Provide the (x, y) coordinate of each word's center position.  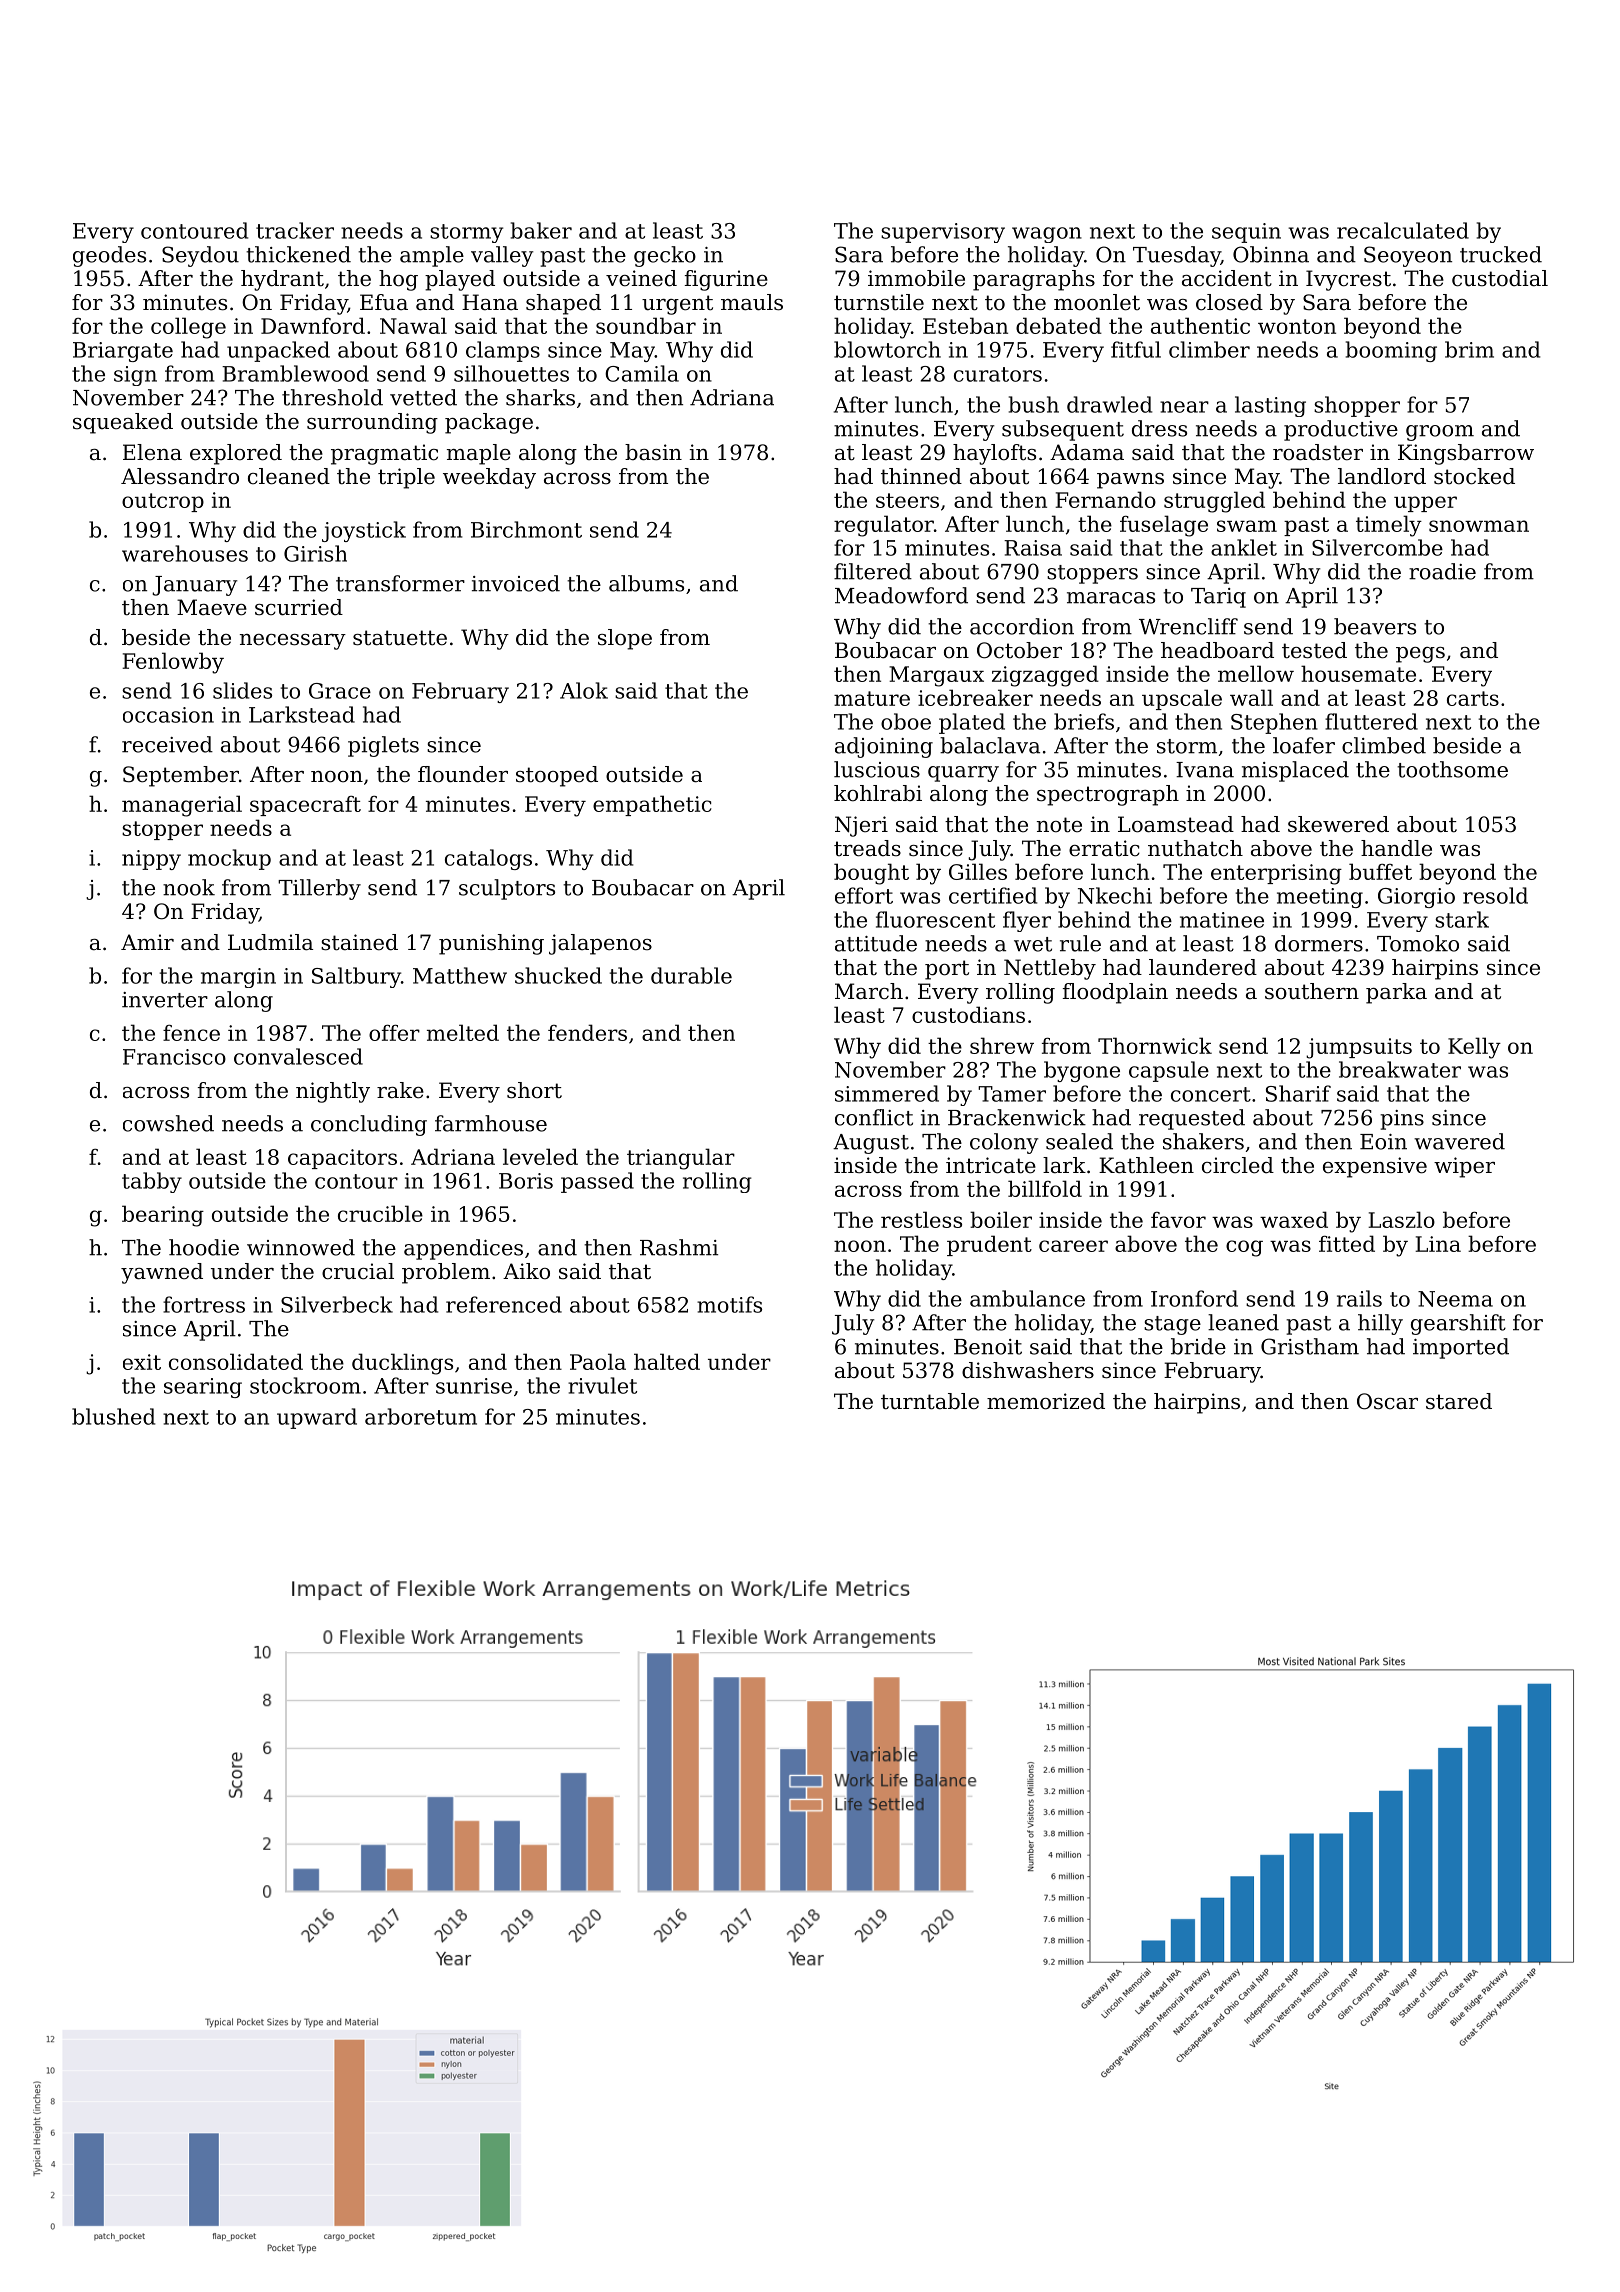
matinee (1222, 920)
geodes (109, 256)
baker (541, 230)
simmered (887, 1093)
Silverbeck (337, 1304)
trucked (1501, 254)
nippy (151, 860)
